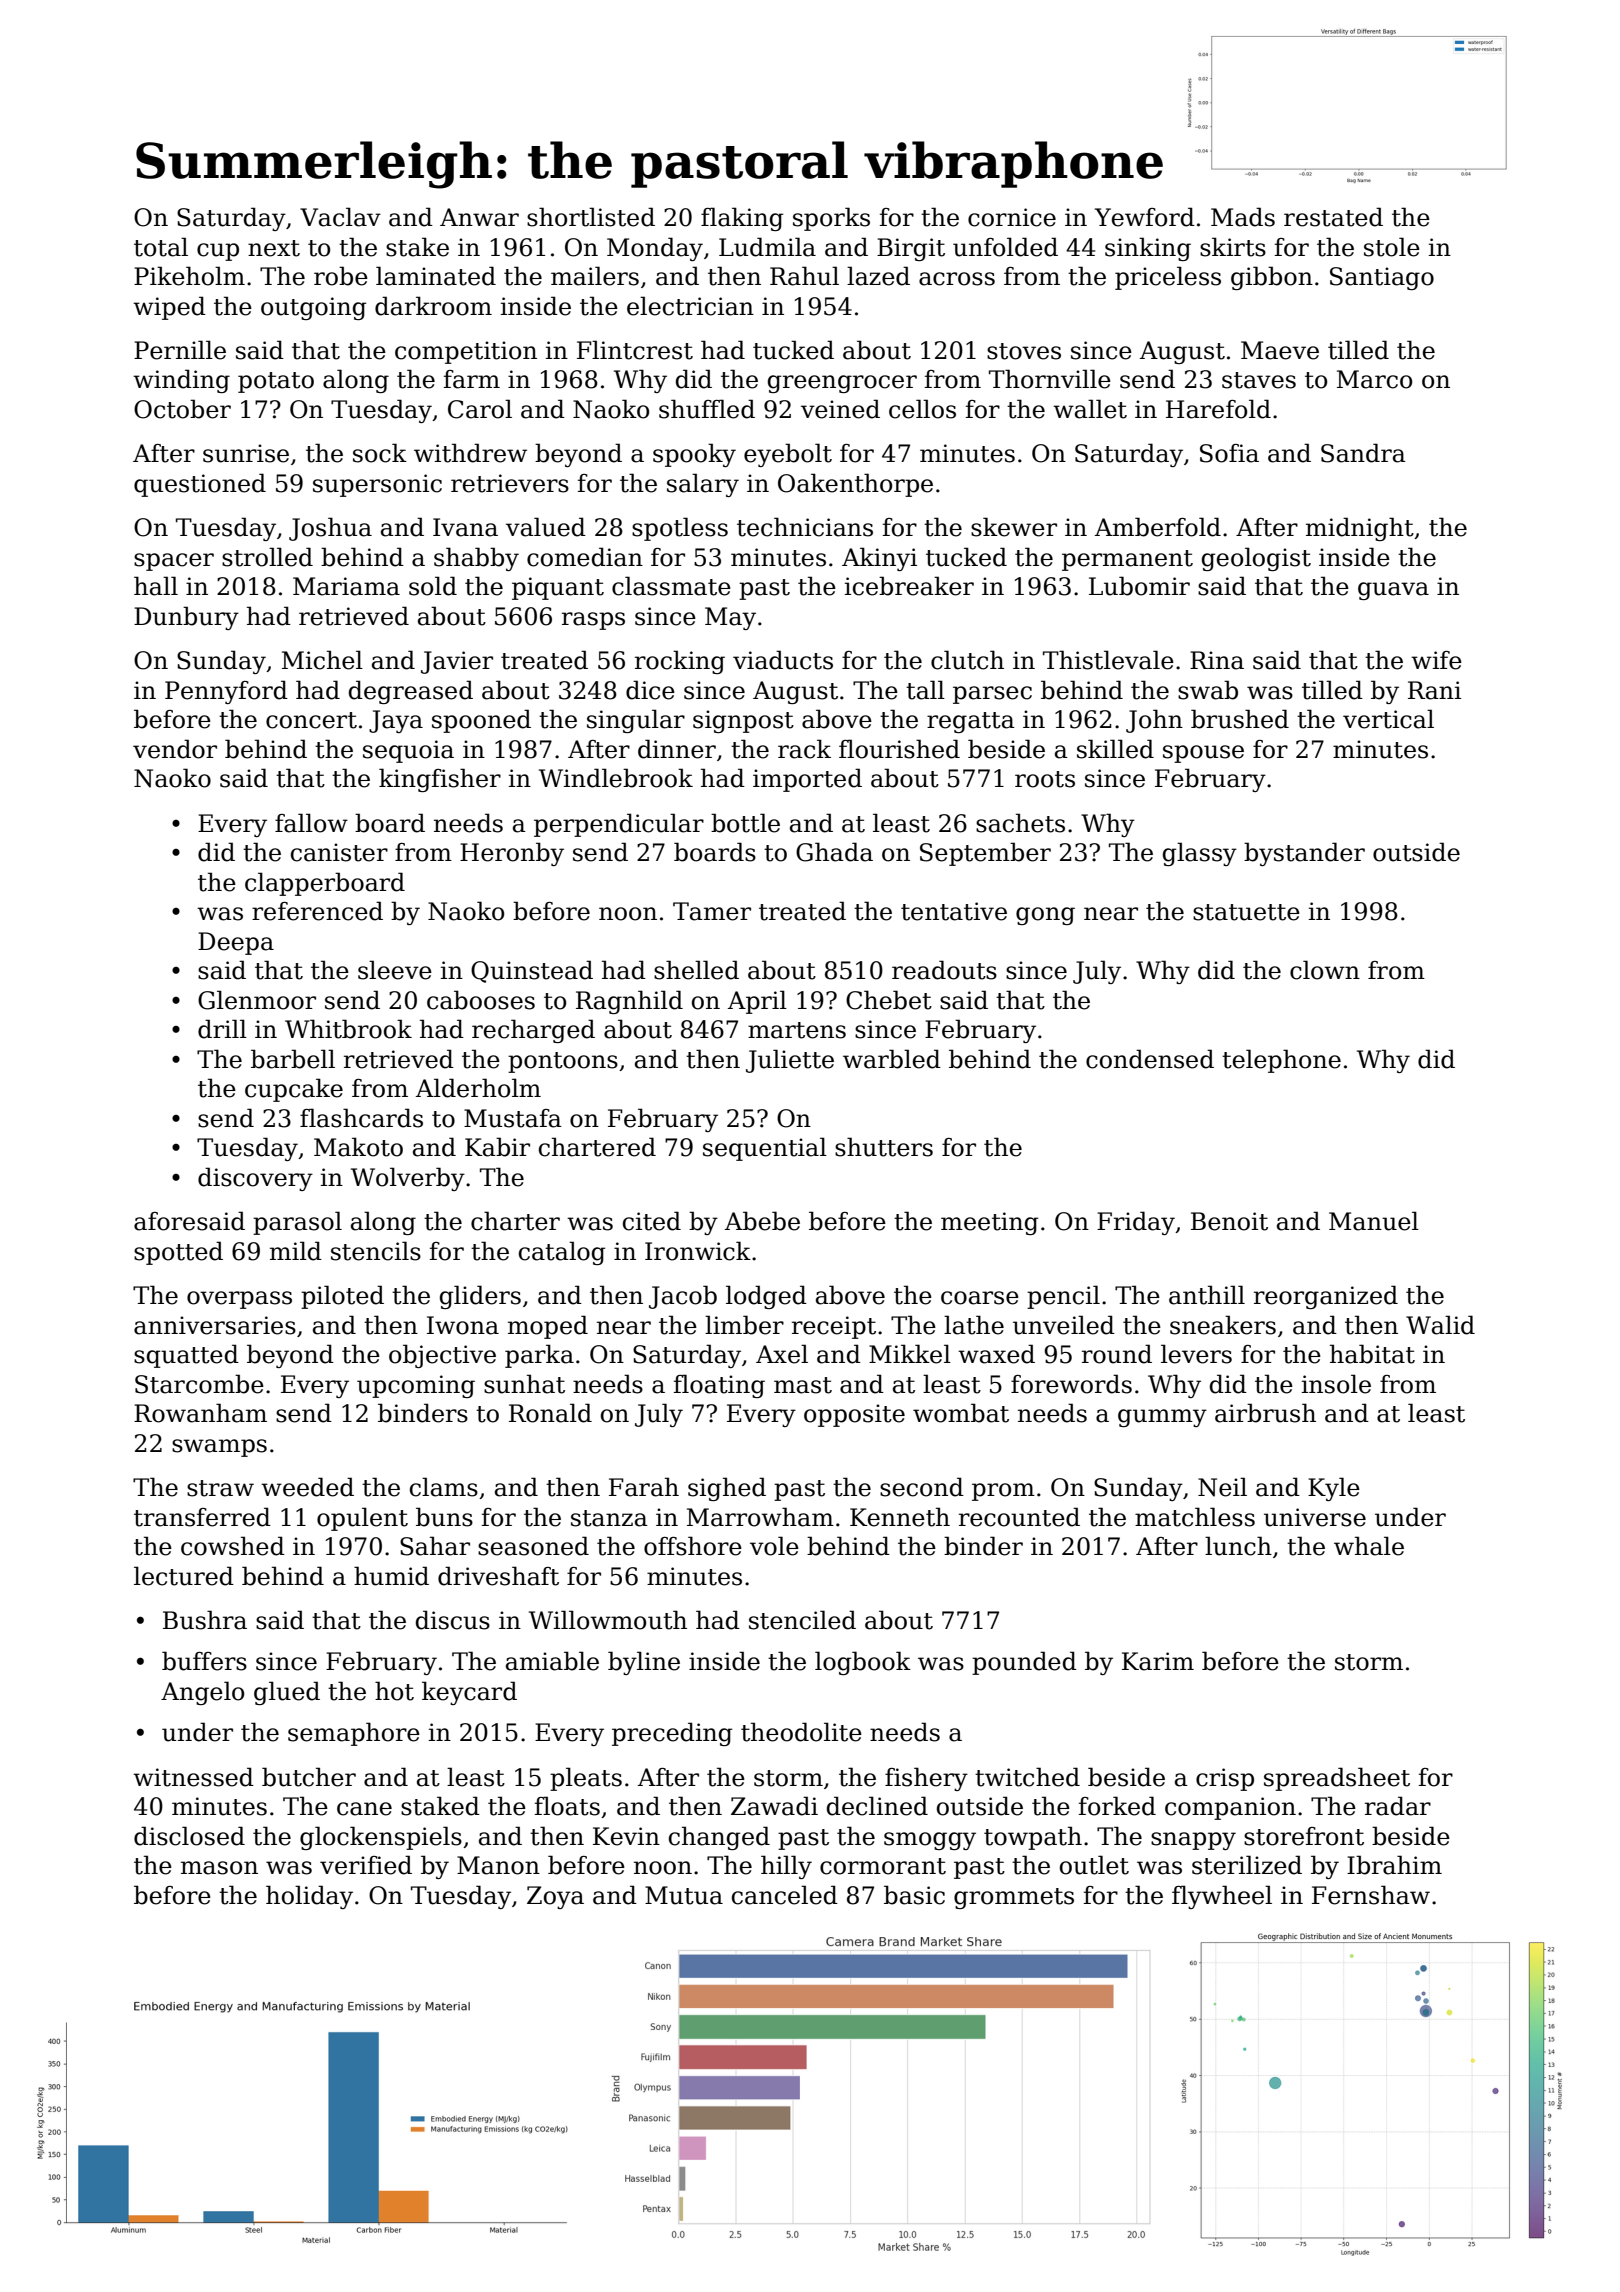 The image size is (1620, 2292). I want to click on wiped, so click(169, 308).
